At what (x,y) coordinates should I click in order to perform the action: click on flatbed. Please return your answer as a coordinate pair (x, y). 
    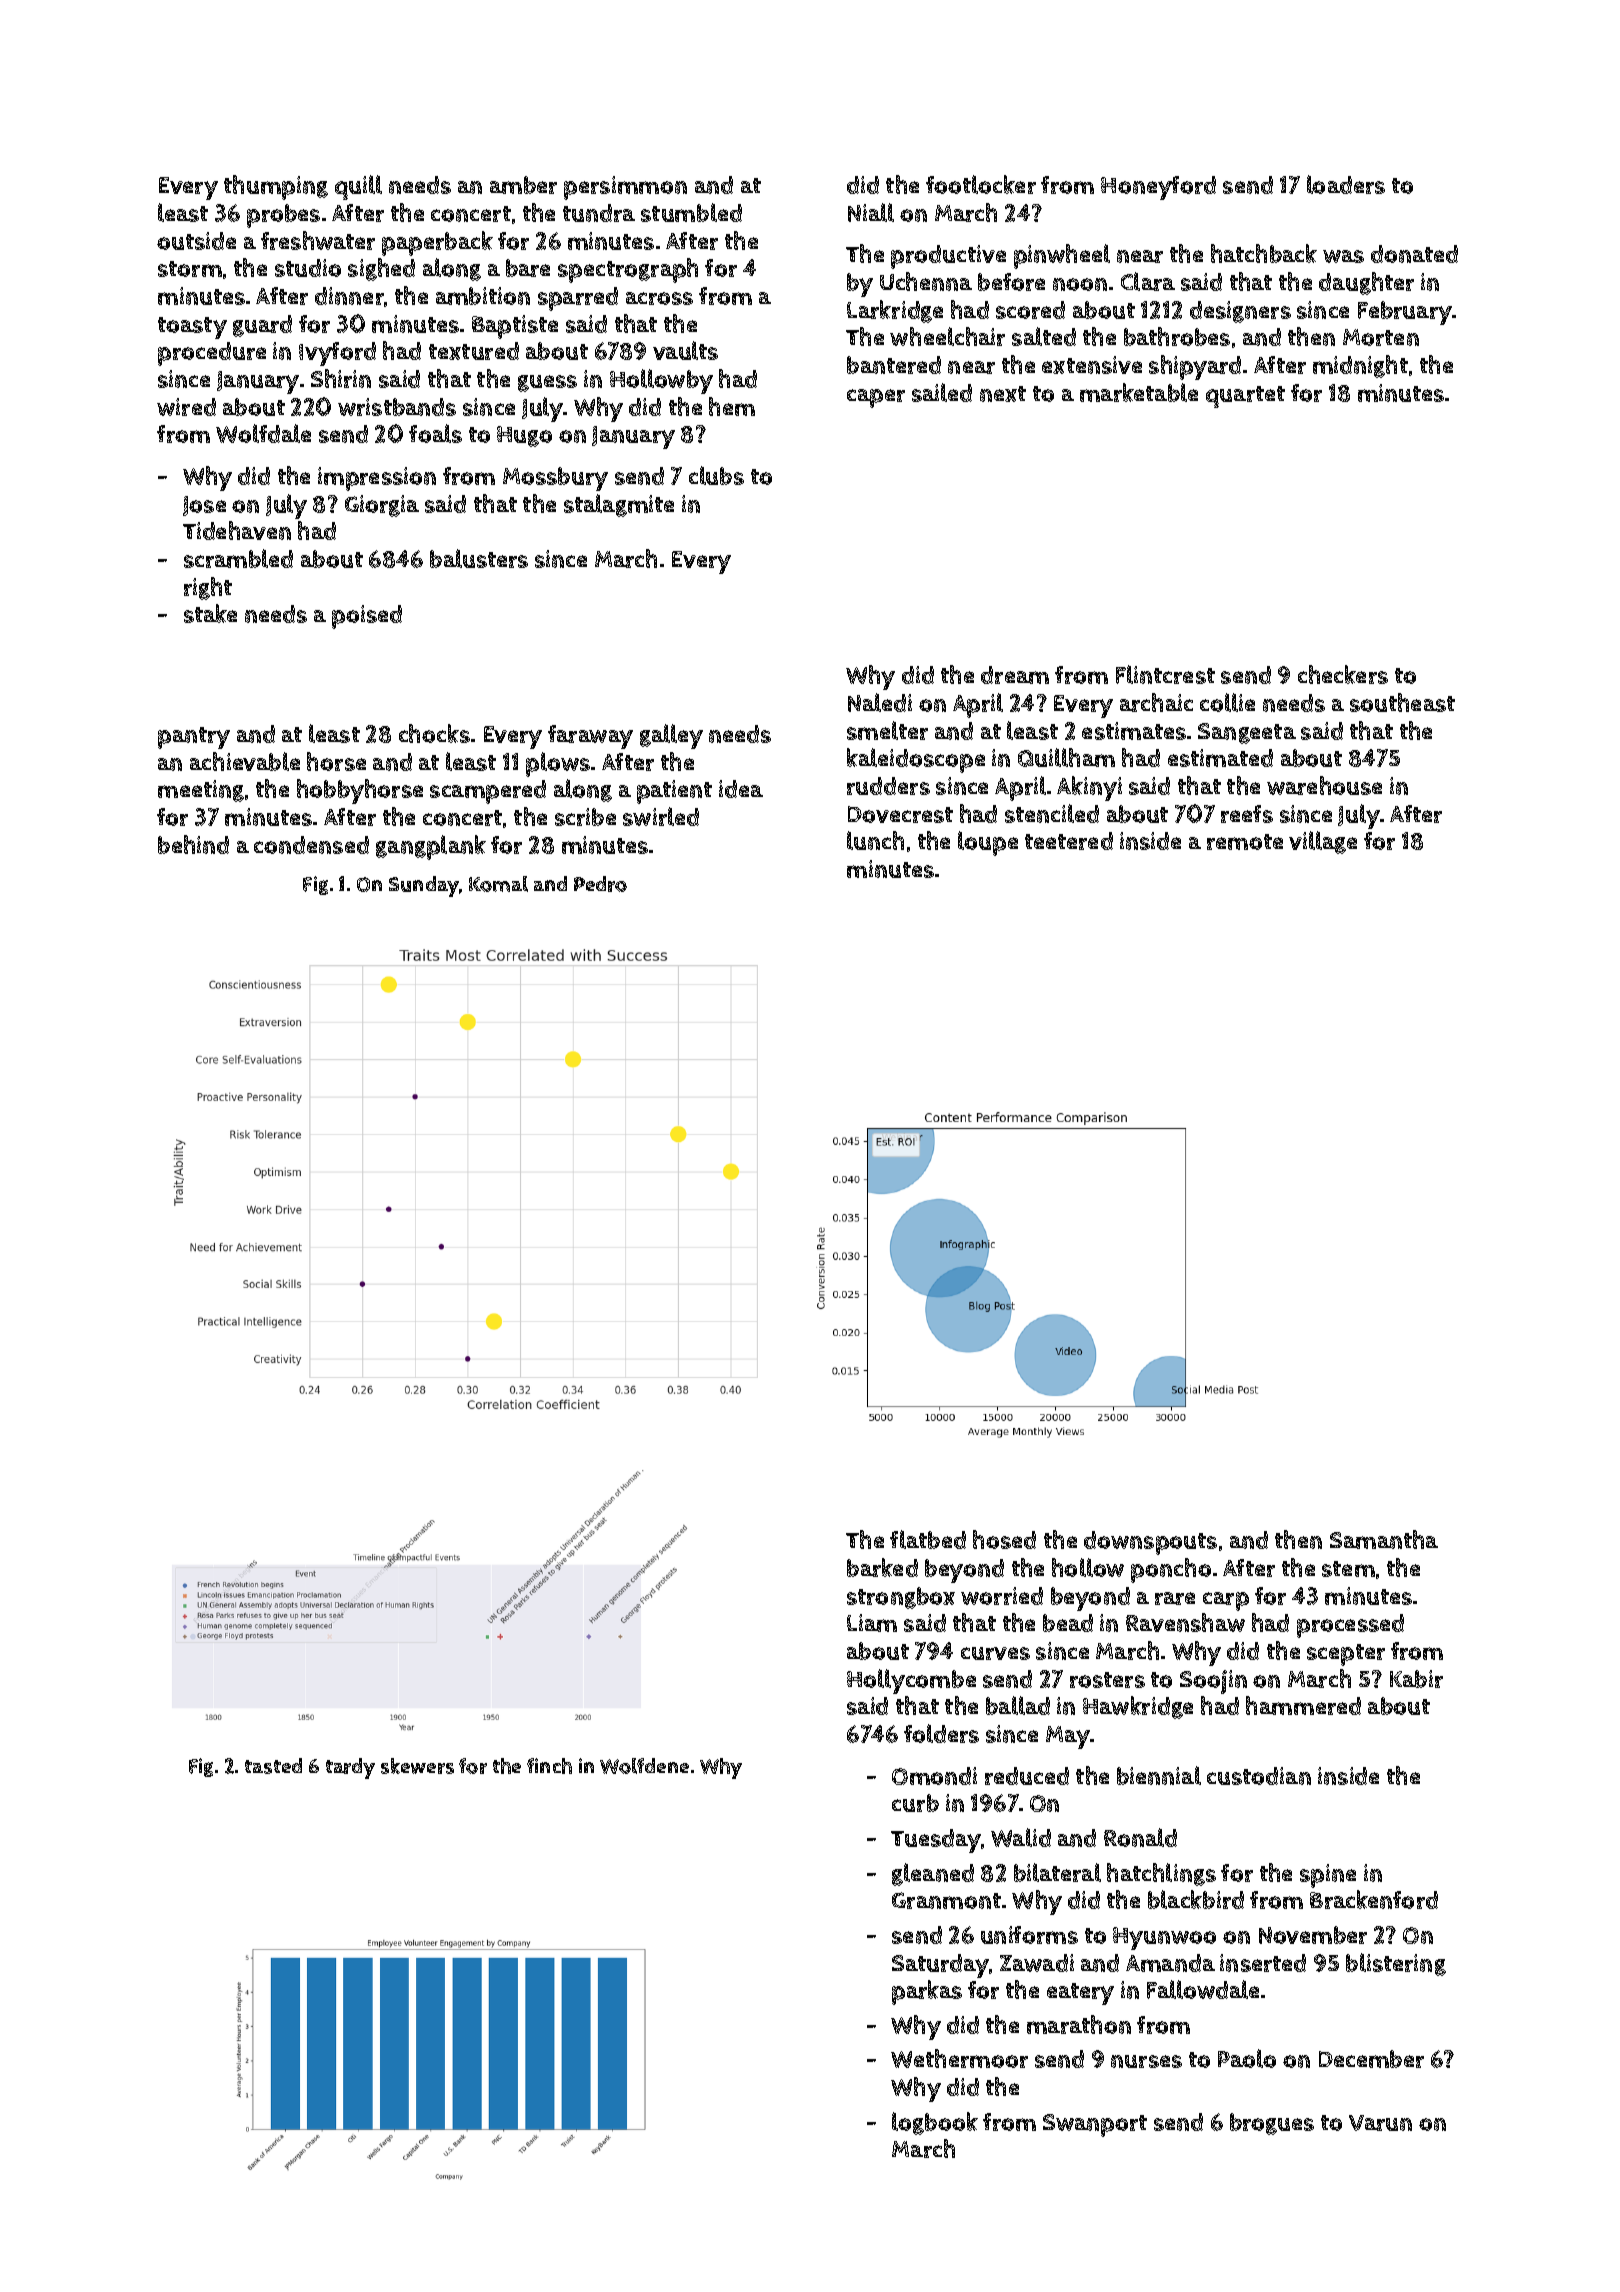
    Looking at the image, I should click on (928, 1539).
